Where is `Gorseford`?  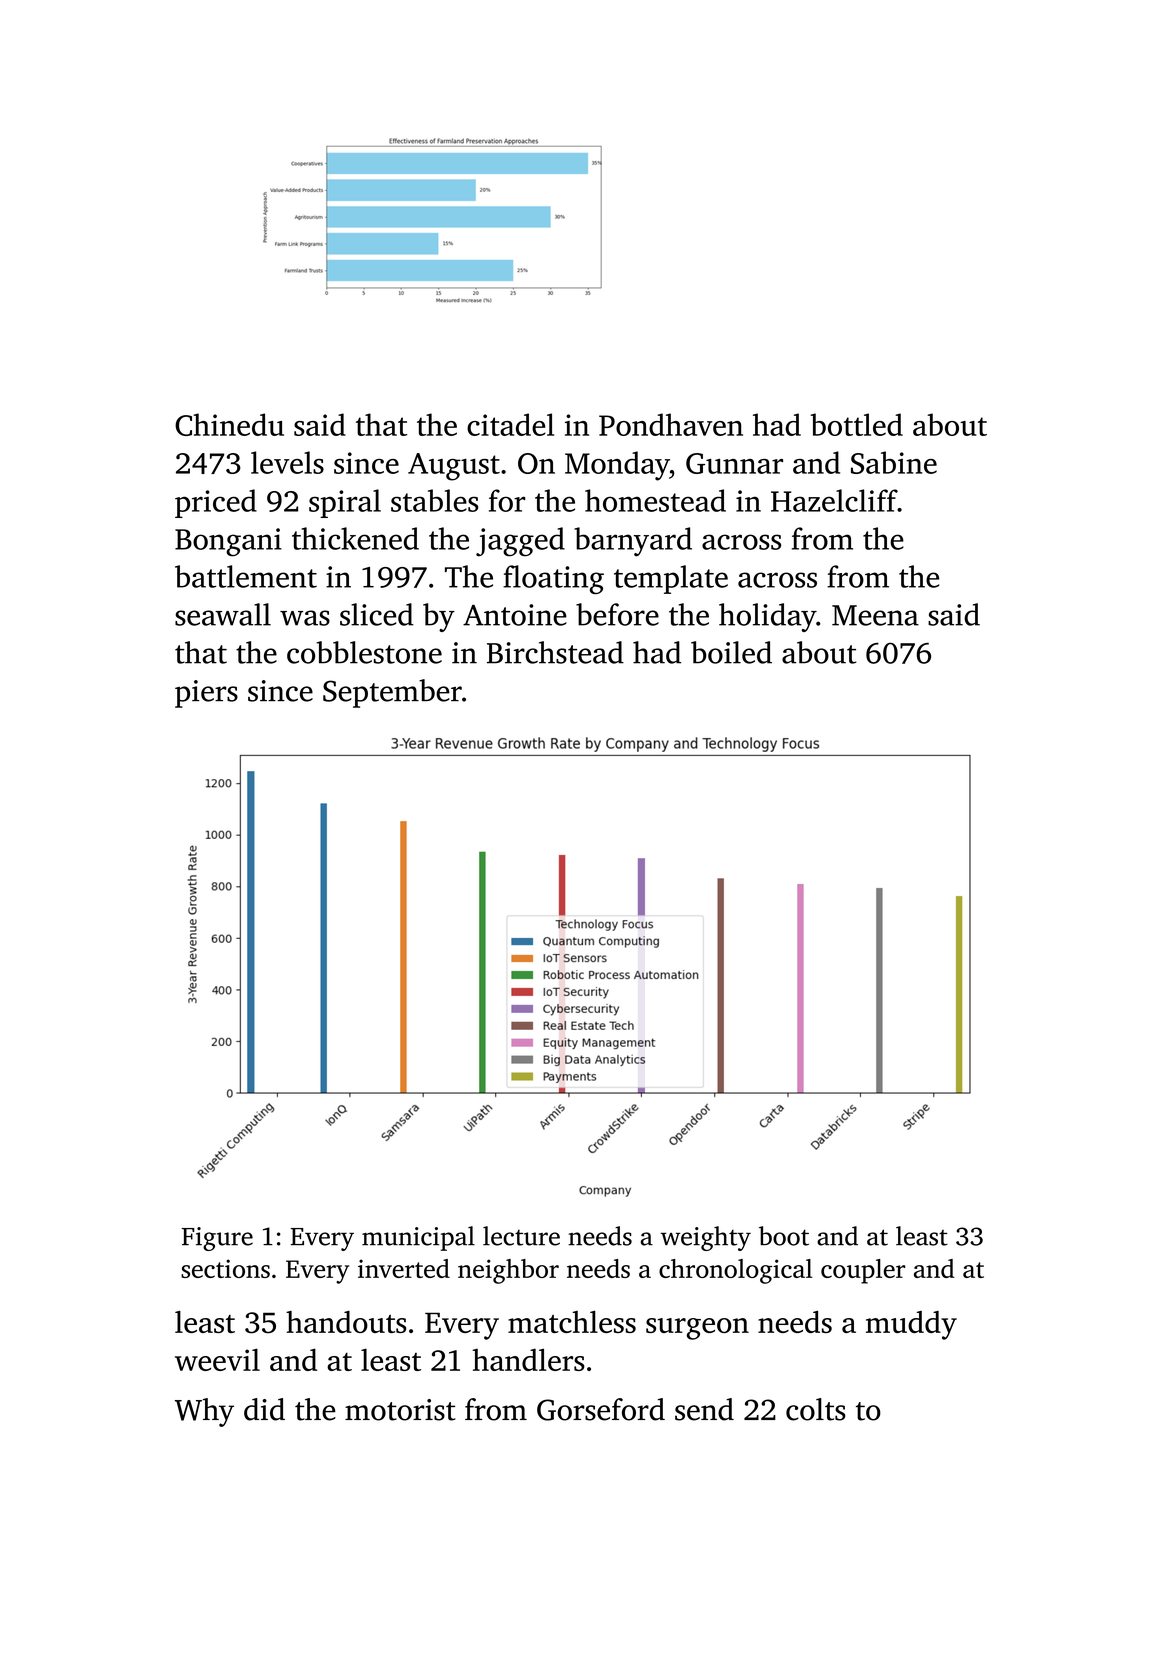 Gorseford is located at coordinates (601, 1409).
